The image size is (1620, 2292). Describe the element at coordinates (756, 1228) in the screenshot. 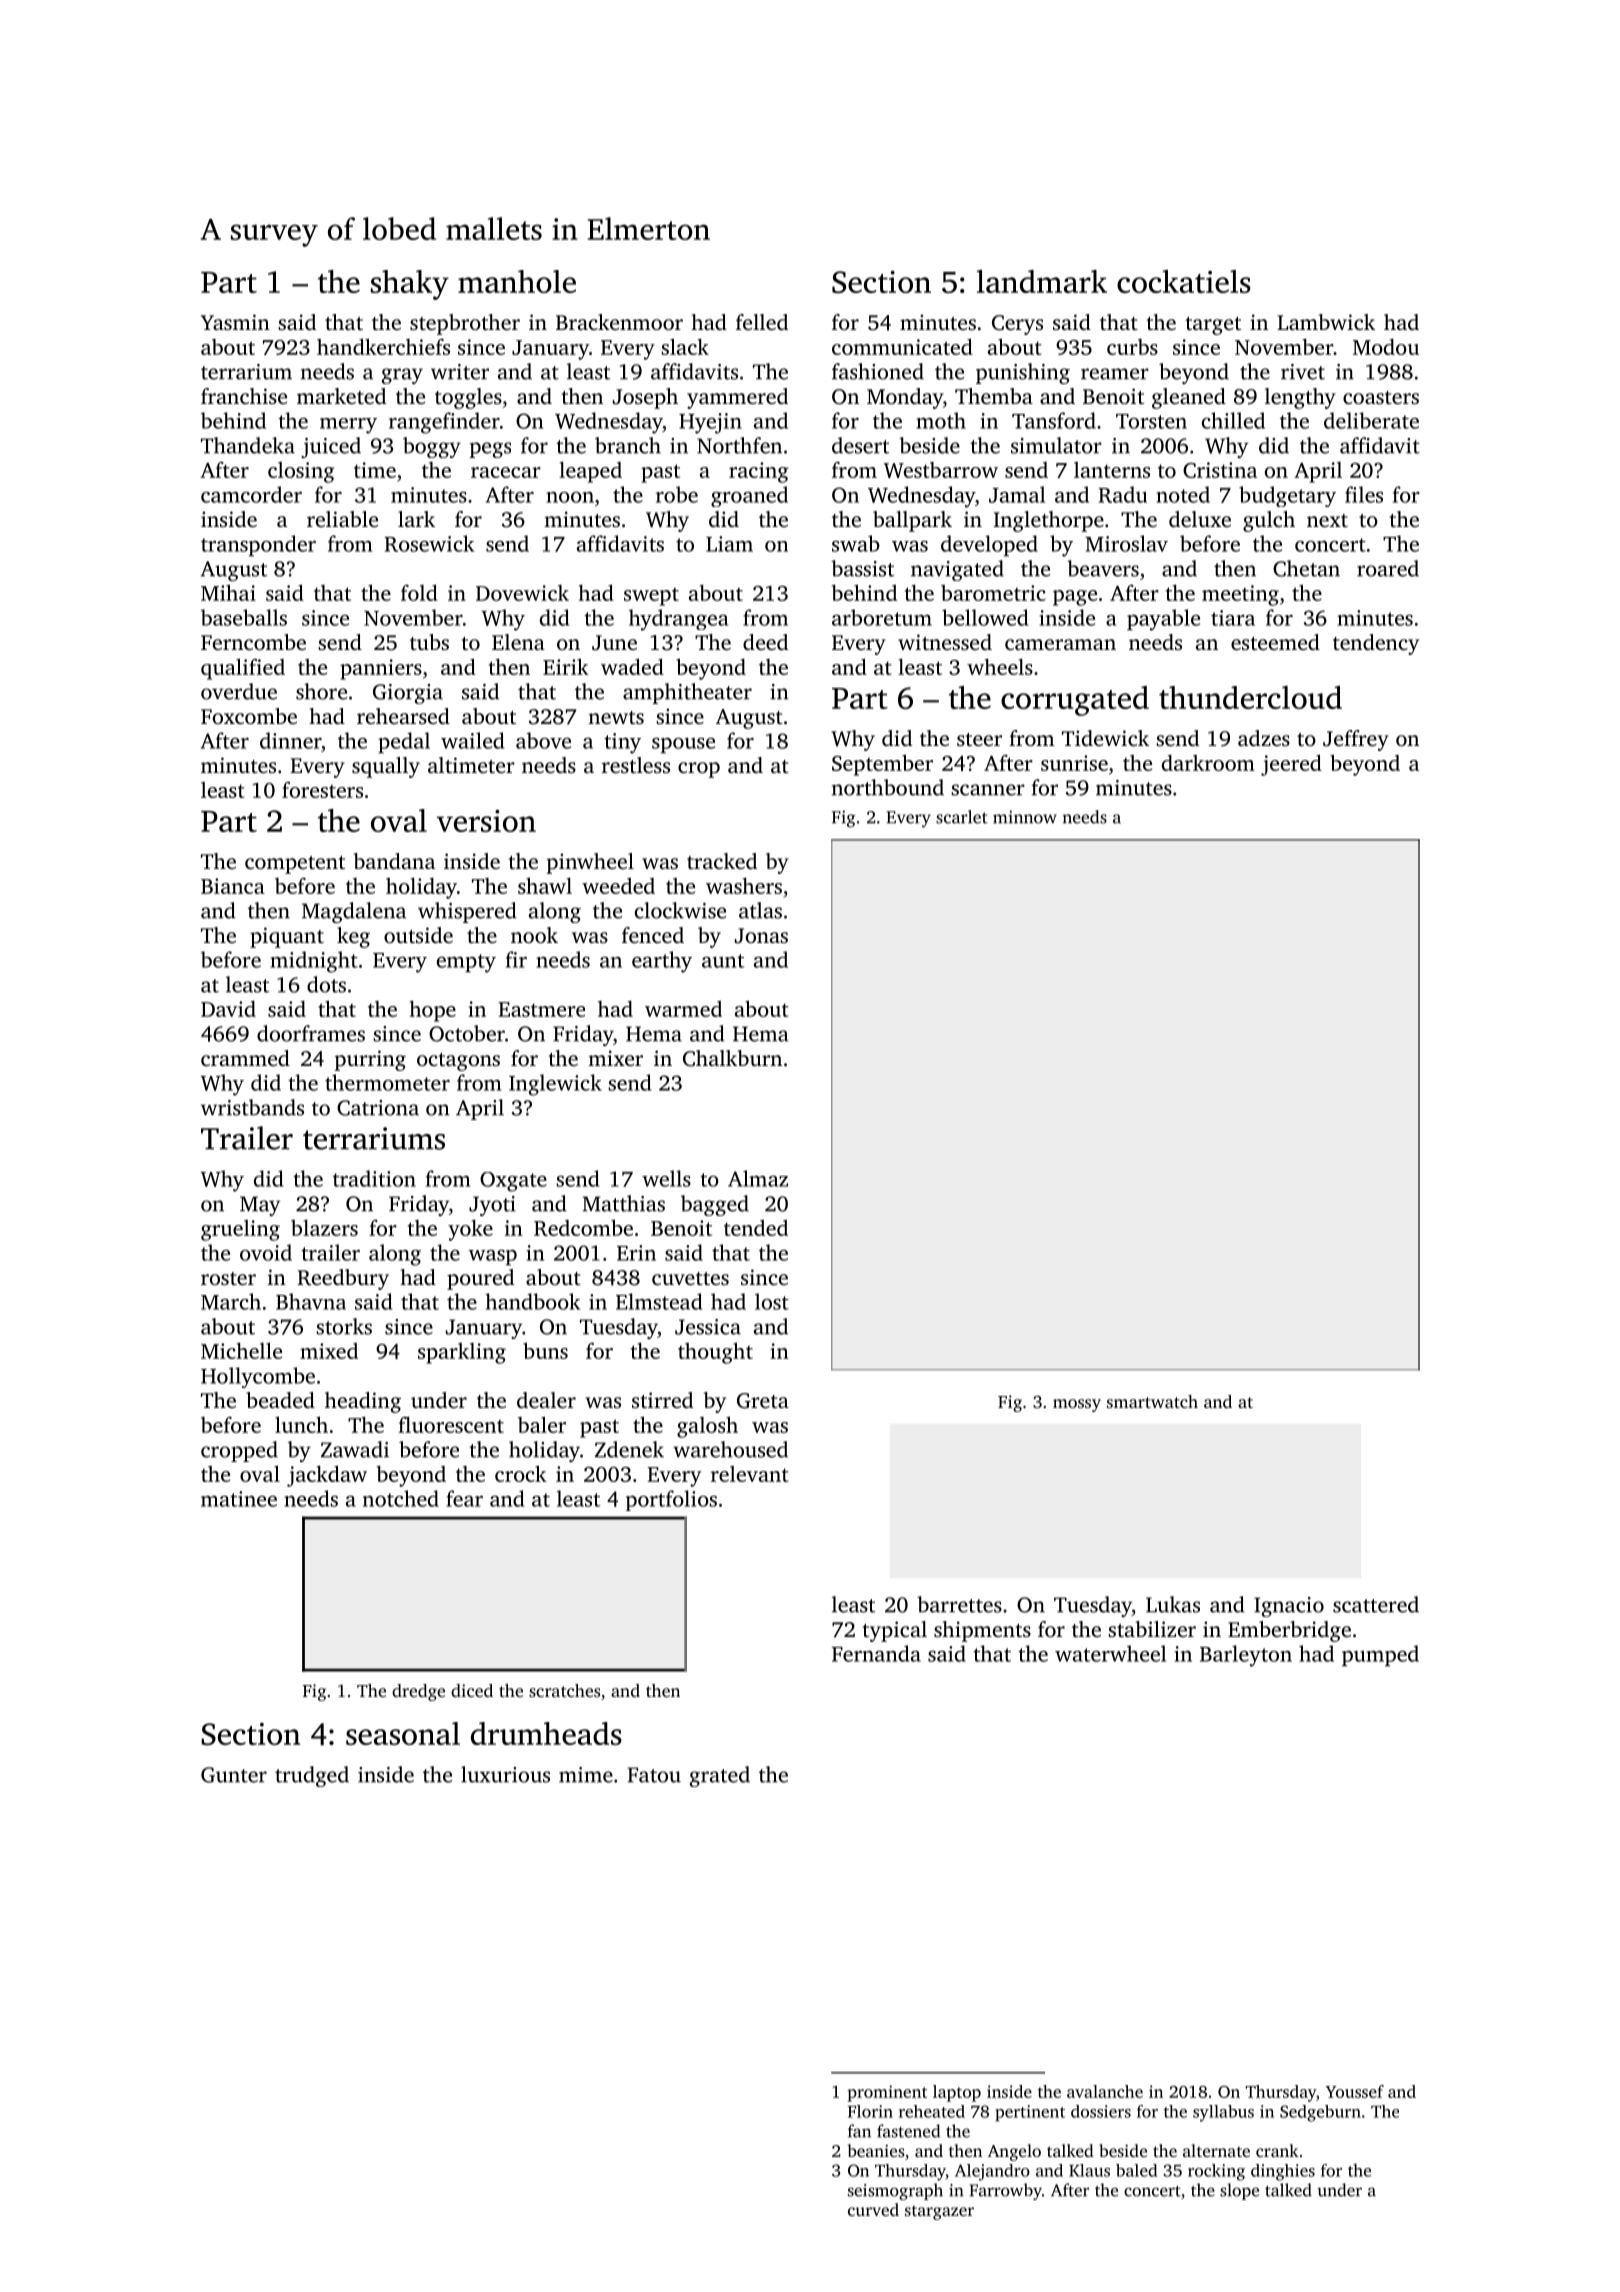

I see `tended` at that location.
